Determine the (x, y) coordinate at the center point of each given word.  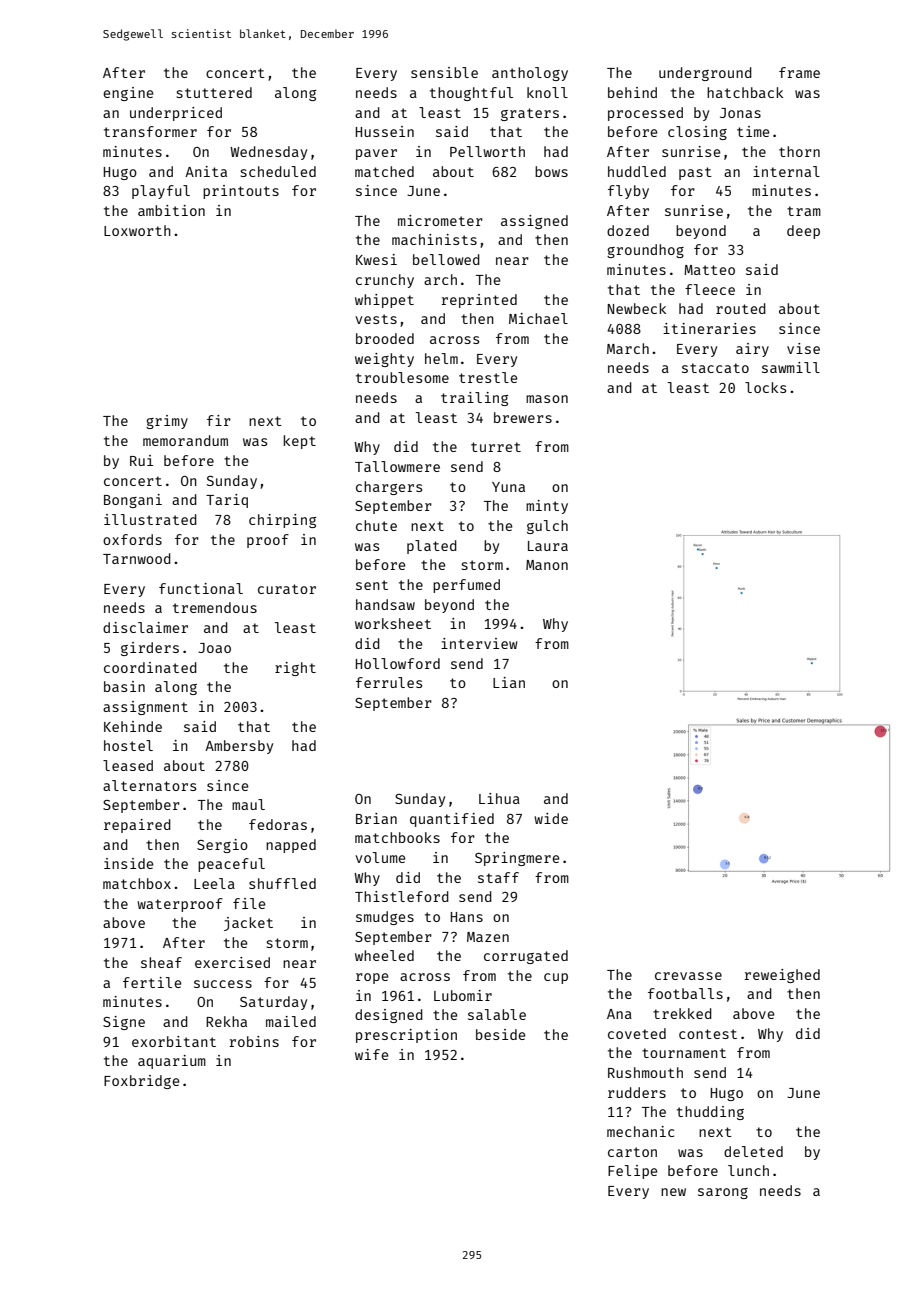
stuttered (214, 92)
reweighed (782, 976)
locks (765, 387)
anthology (530, 74)
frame (799, 72)
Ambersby (239, 747)
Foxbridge (141, 1082)
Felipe (632, 1172)
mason (547, 399)
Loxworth (137, 230)
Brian (376, 818)
